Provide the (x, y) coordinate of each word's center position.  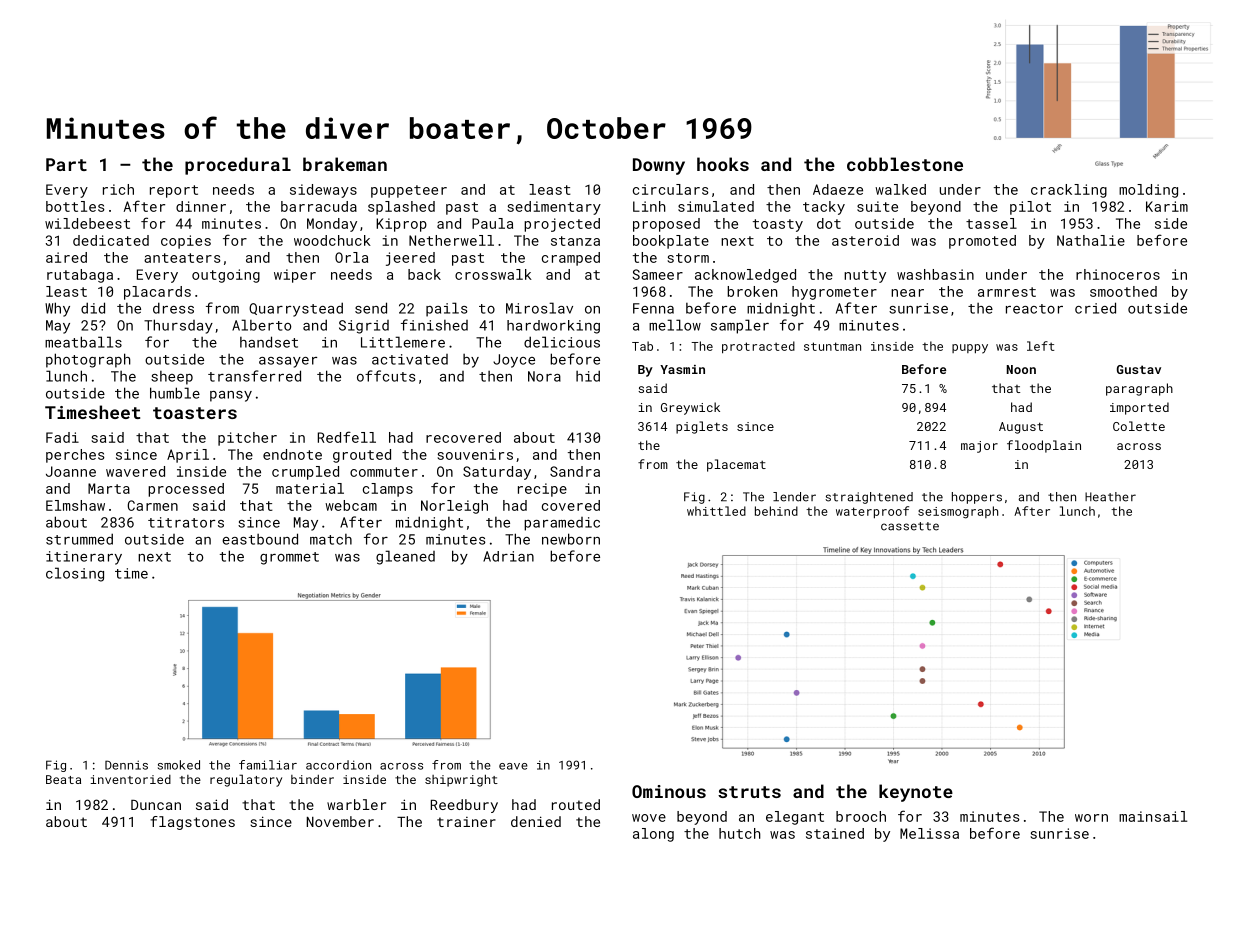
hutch (740, 833)
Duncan (156, 805)
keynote (916, 793)
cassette (910, 526)
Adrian (508, 556)
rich (118, 189)
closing (75, 574)
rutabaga (80, 276)
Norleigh (454, 507)
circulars (671, 189)
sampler (740, 326)
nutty (865, 276)
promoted (982, 242)
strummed (79, 539)
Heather (1110, 497)
